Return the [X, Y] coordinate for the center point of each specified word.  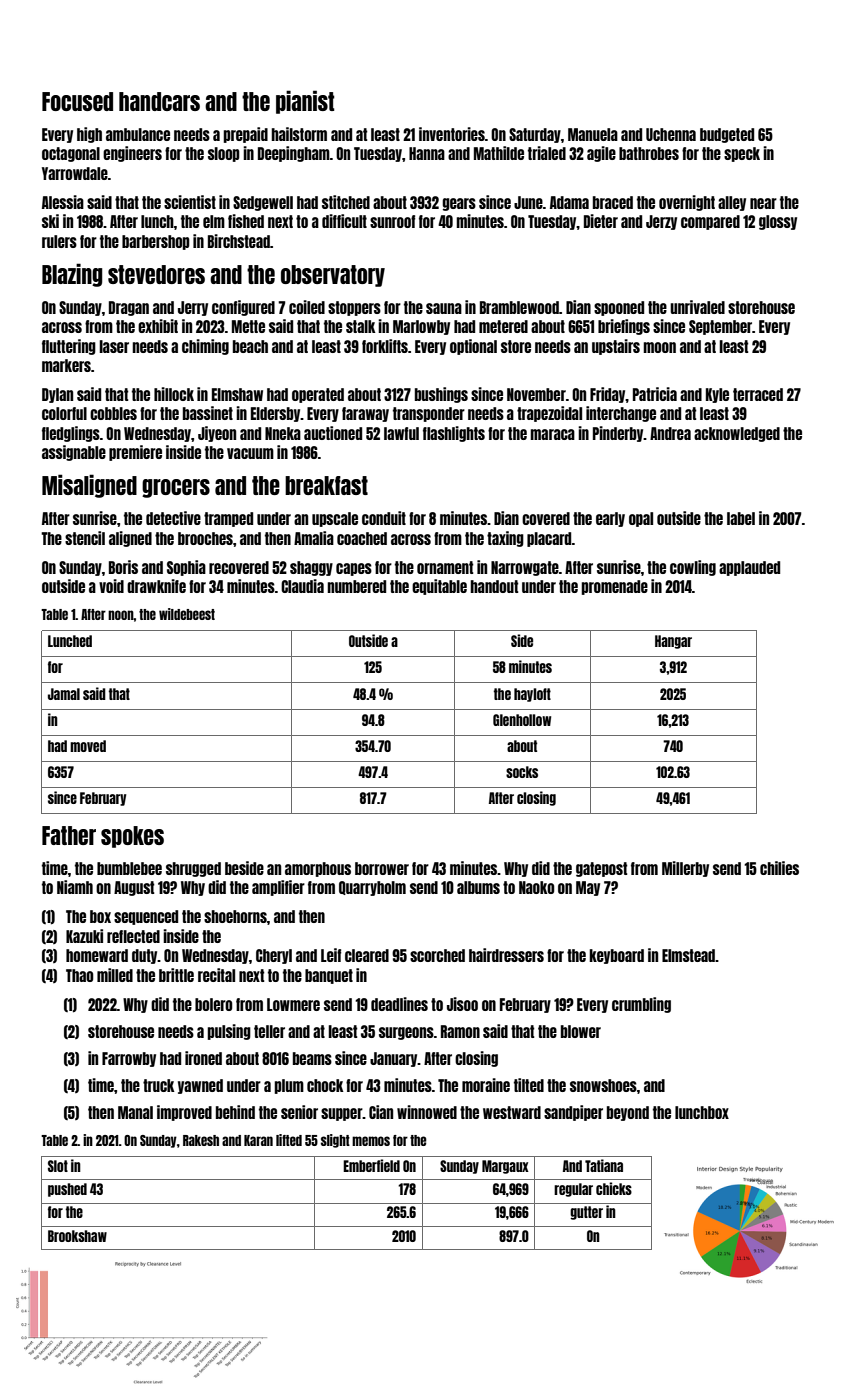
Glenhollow [522, 720]
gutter [586, 1213]
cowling [693, 568]
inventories [452, 134]
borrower [382, 868]
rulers [59, 241]
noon [121, 615]
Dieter [601, 221]
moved [88, 746]
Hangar [673, 642]
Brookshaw [77, 1236]
